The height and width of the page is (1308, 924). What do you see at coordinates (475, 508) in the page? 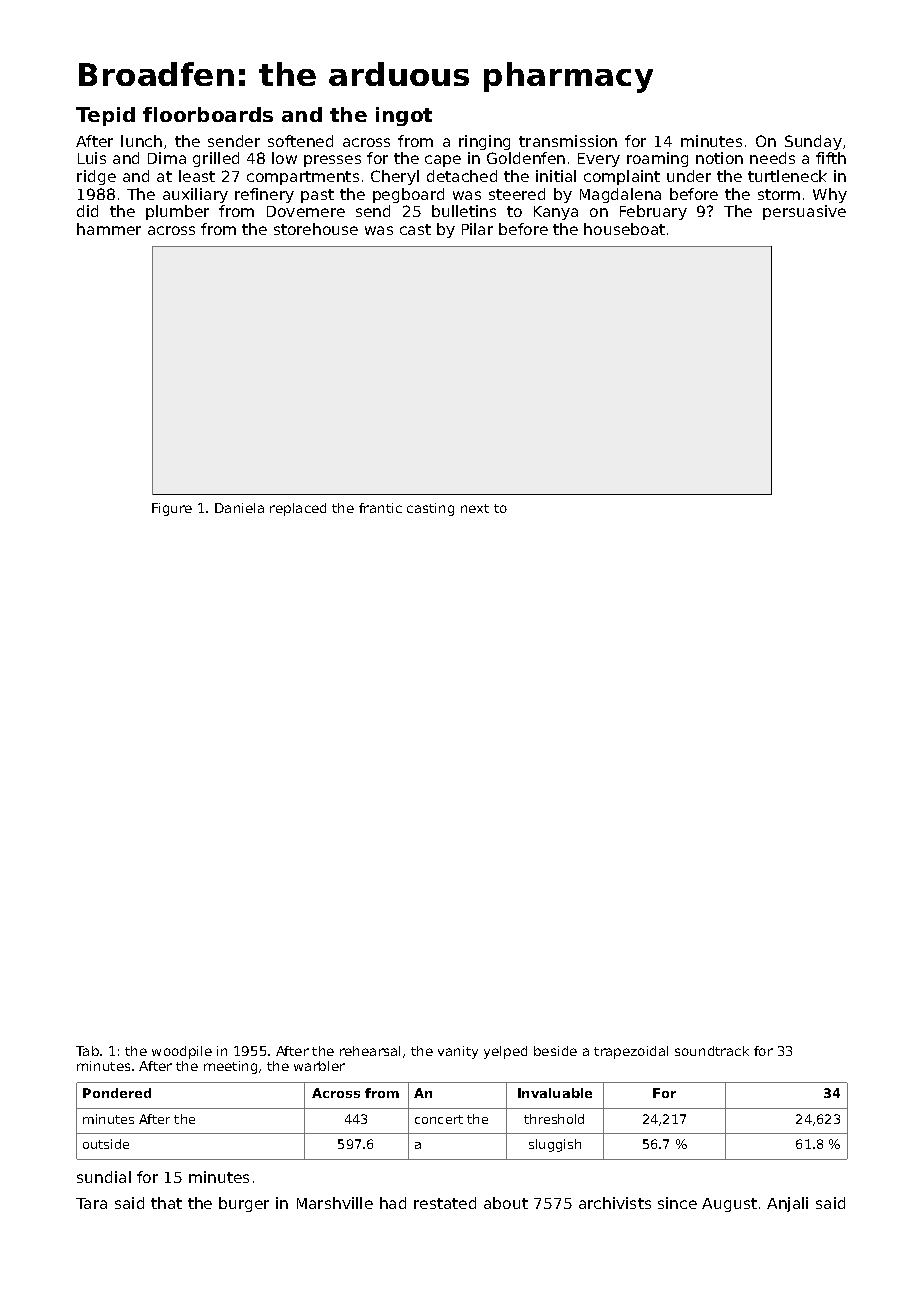
I see `next` at bounding box center [475, 508].
